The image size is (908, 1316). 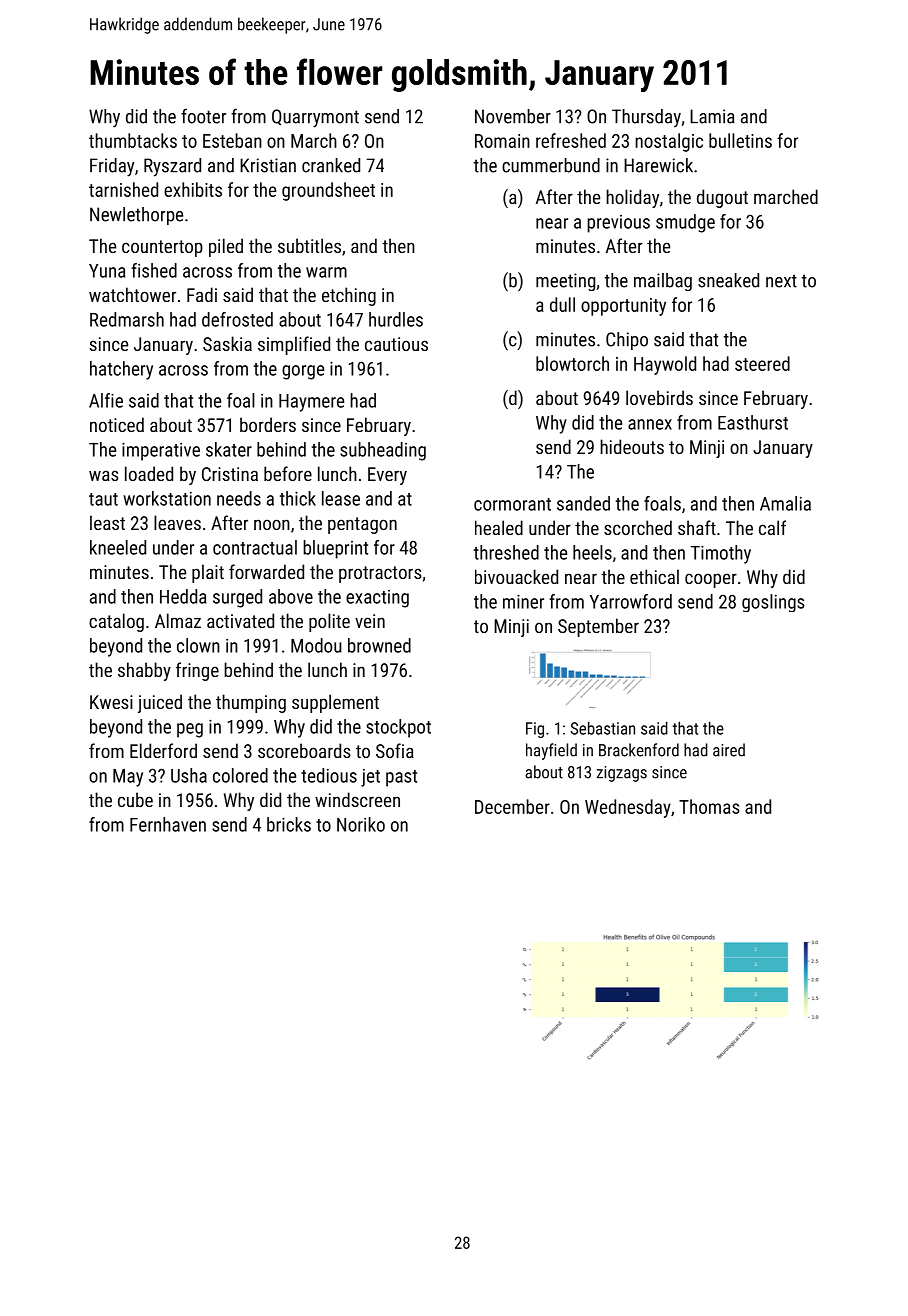 What do you see at coordinates (387, 476) in the document?
I see `Every` at bounding box center [387, 476].
